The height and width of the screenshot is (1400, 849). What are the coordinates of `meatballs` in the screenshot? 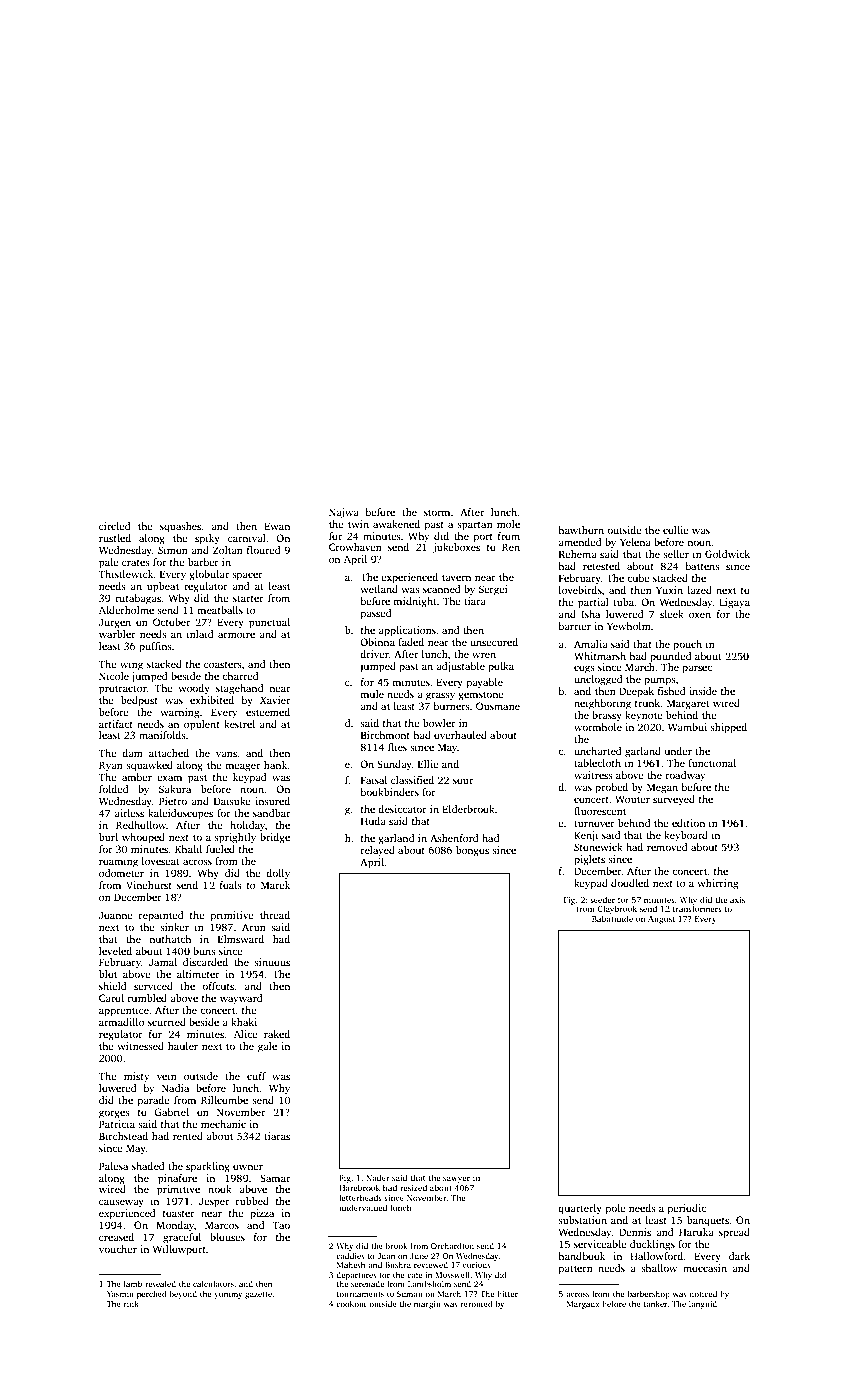 It's located at (220, 610).
